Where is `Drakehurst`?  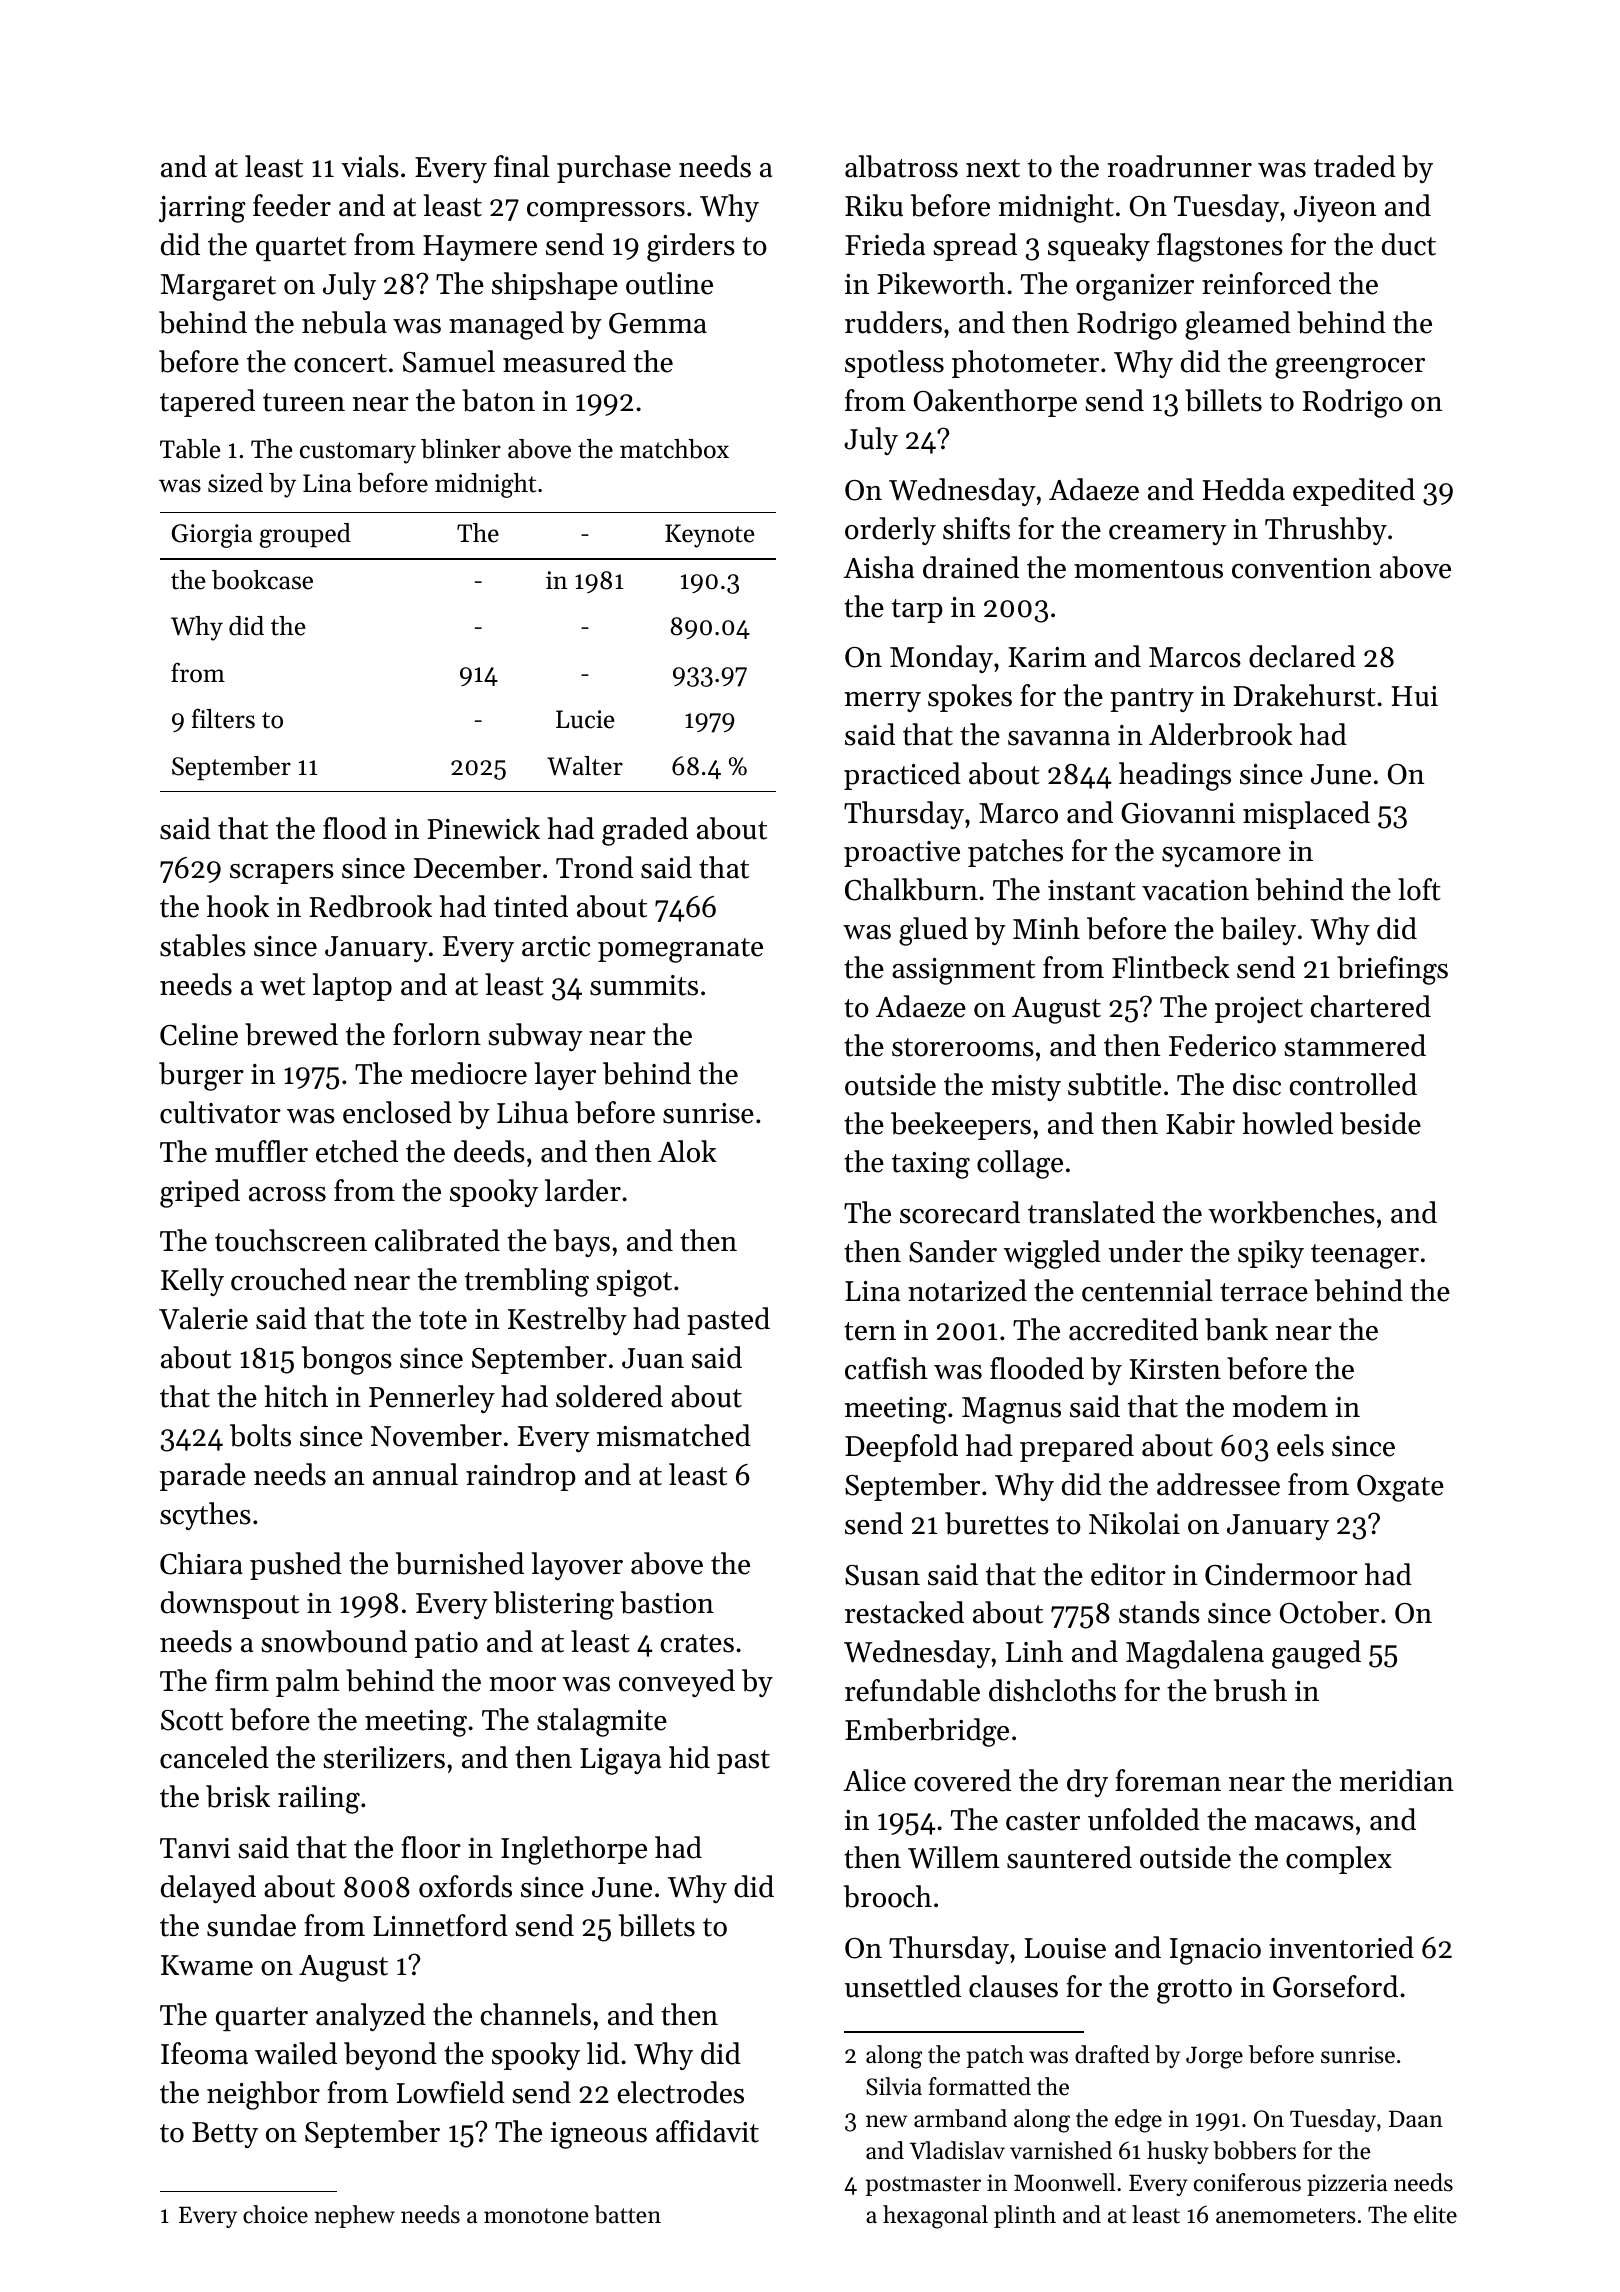 Drakehurst is located at coordinates (1305, 695).
